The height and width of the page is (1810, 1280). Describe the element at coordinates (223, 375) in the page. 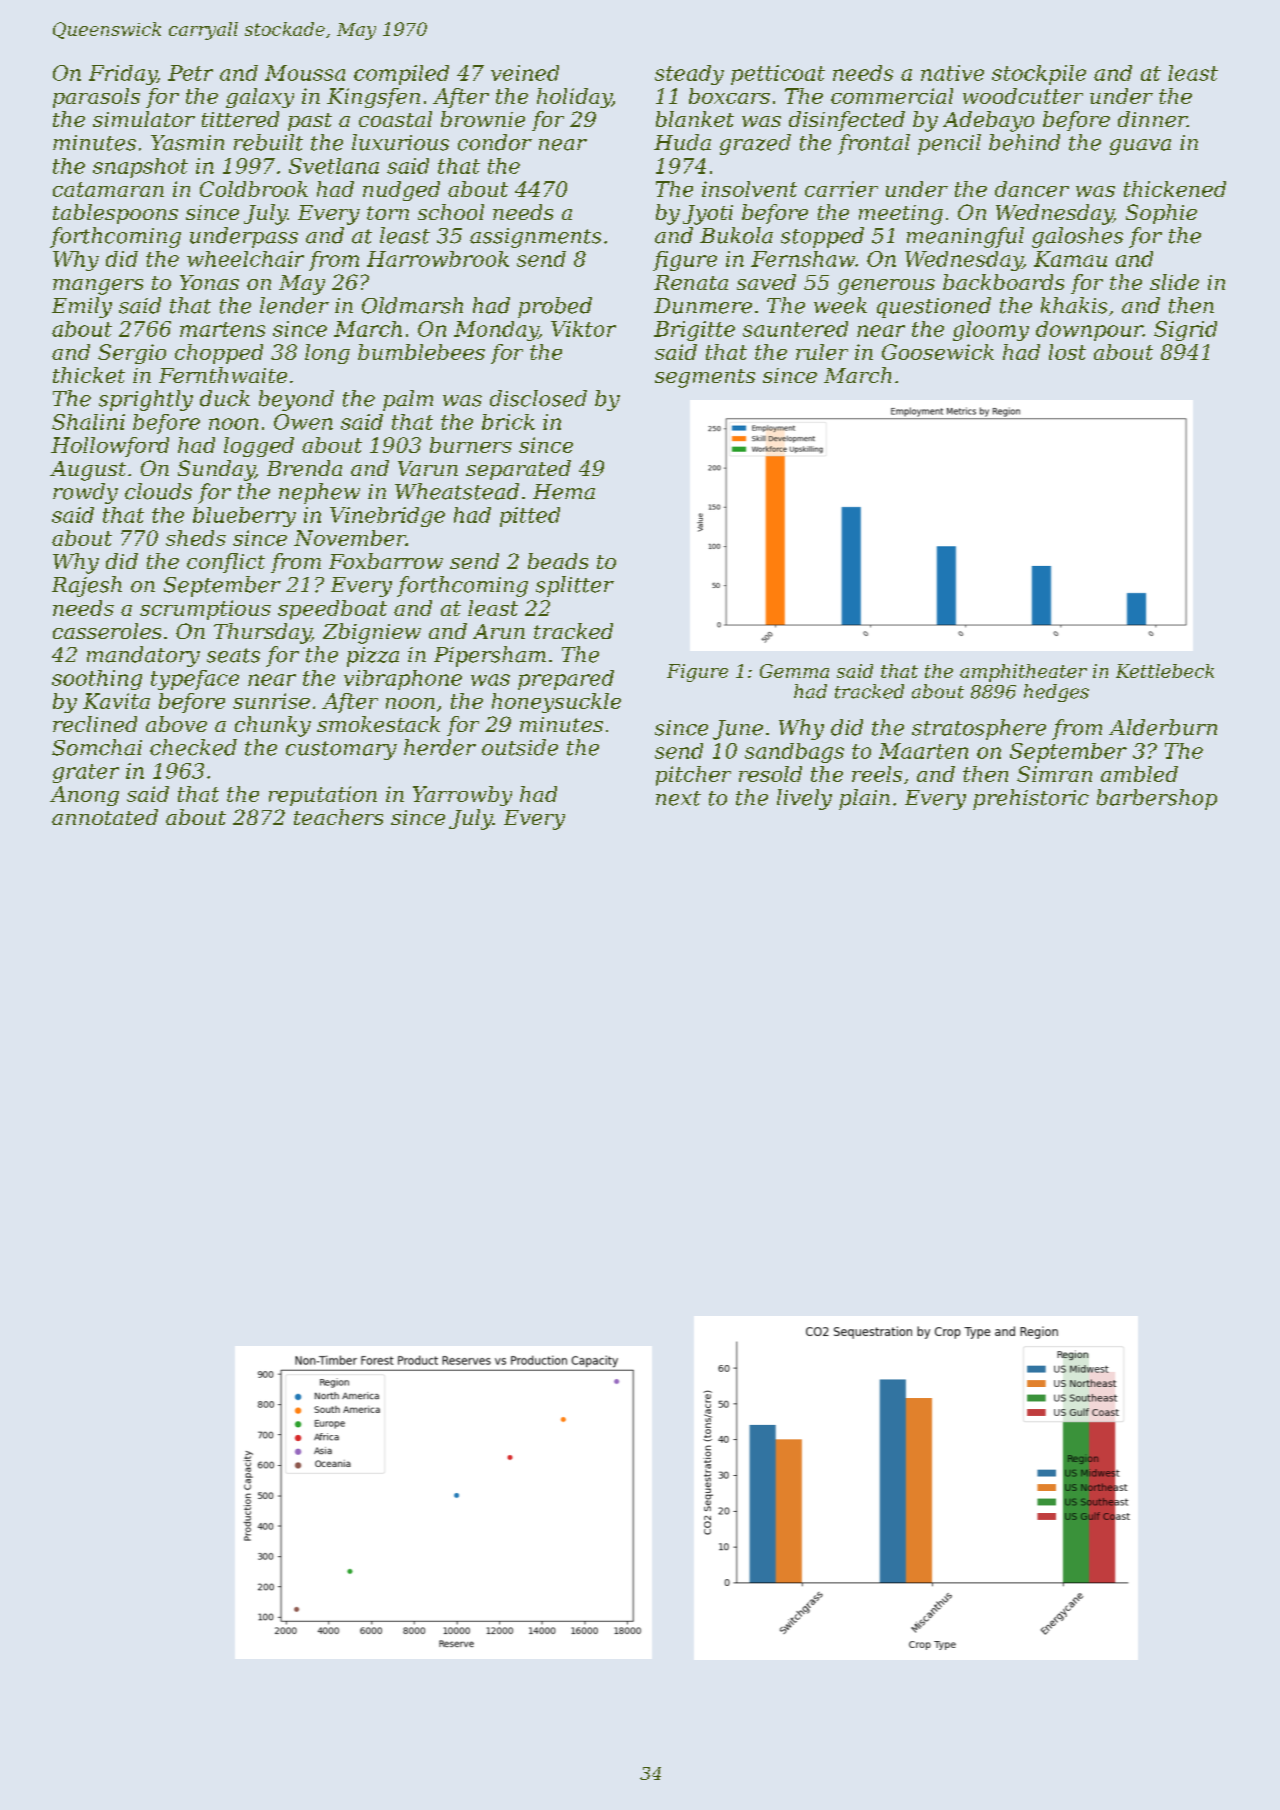

I see `Fernthwaite` at that location.
